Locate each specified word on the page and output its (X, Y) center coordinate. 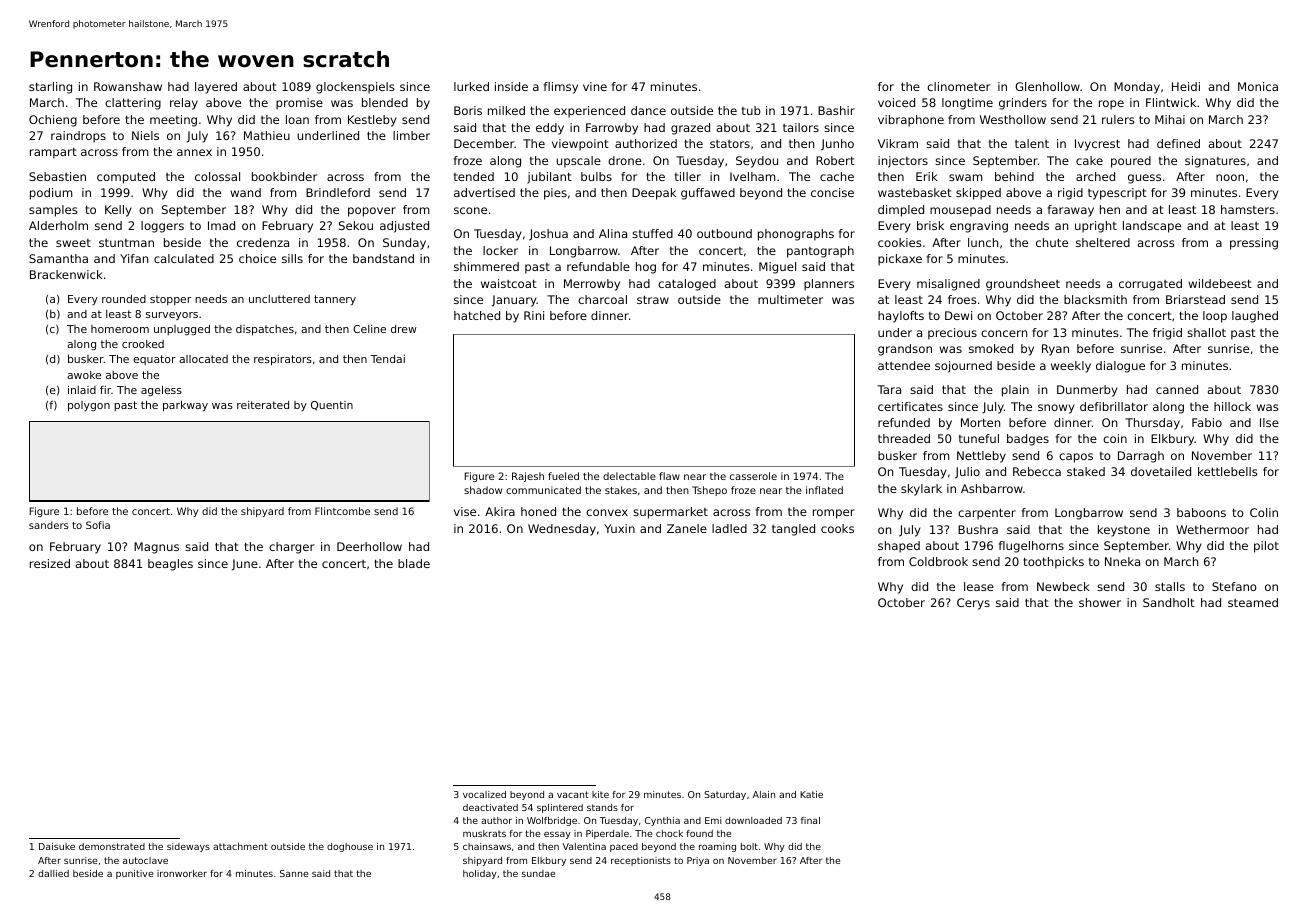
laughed (1255, 317)
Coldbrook (938, 561)
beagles (170, 565)
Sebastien (57, 176)
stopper (170, 300)
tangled (793, 530)
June (245, 565)
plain (1015, 391)
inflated (824, 490)
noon (1230, 177)
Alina (613, 233)
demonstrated (112, 846)
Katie (811, 794)
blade (414, 563)
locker (500, 250)
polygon (89, 406)
